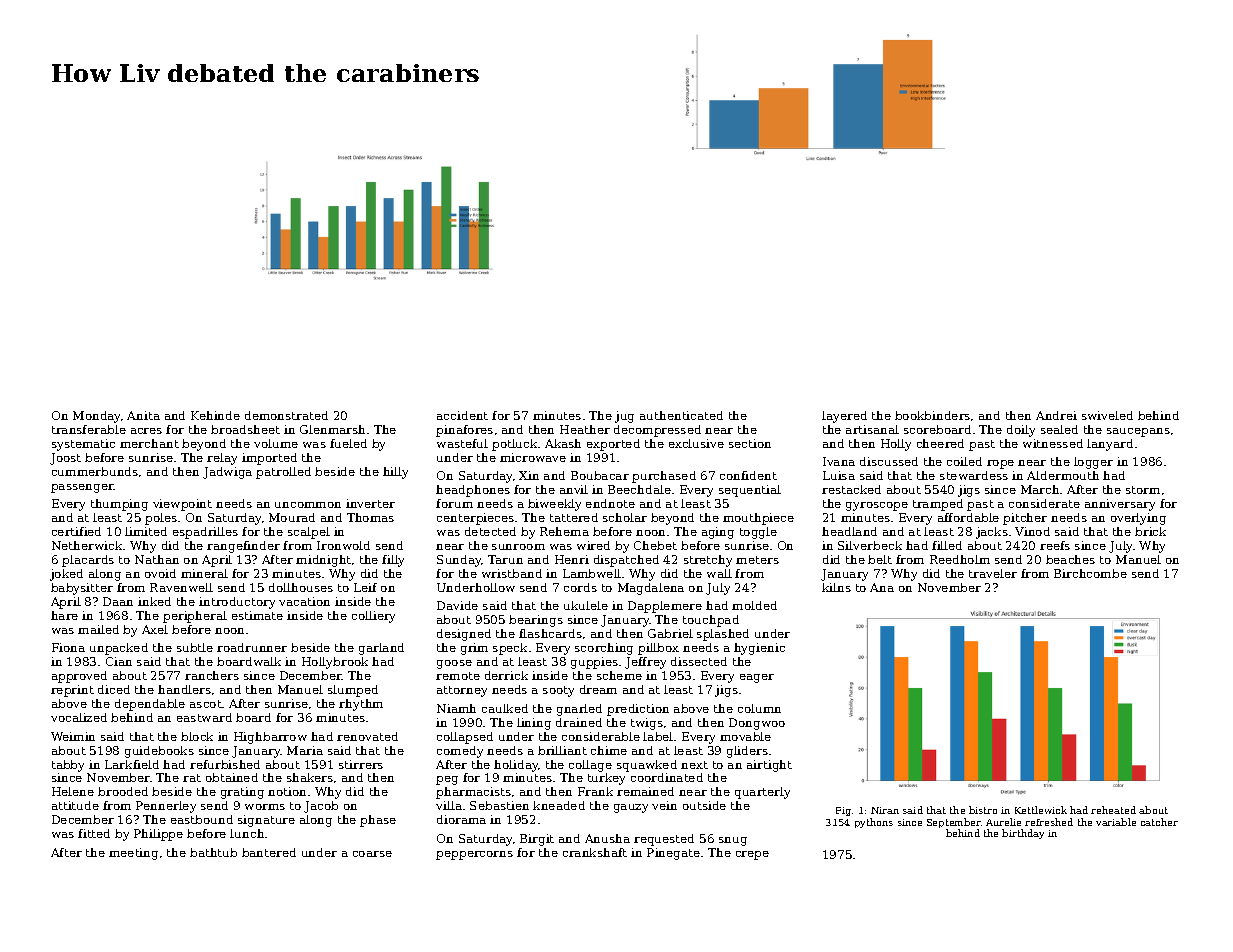 Image resolution: width=1233 pixels, height=952 pixels. I want to click on peppercorns, so click(474, 855).
